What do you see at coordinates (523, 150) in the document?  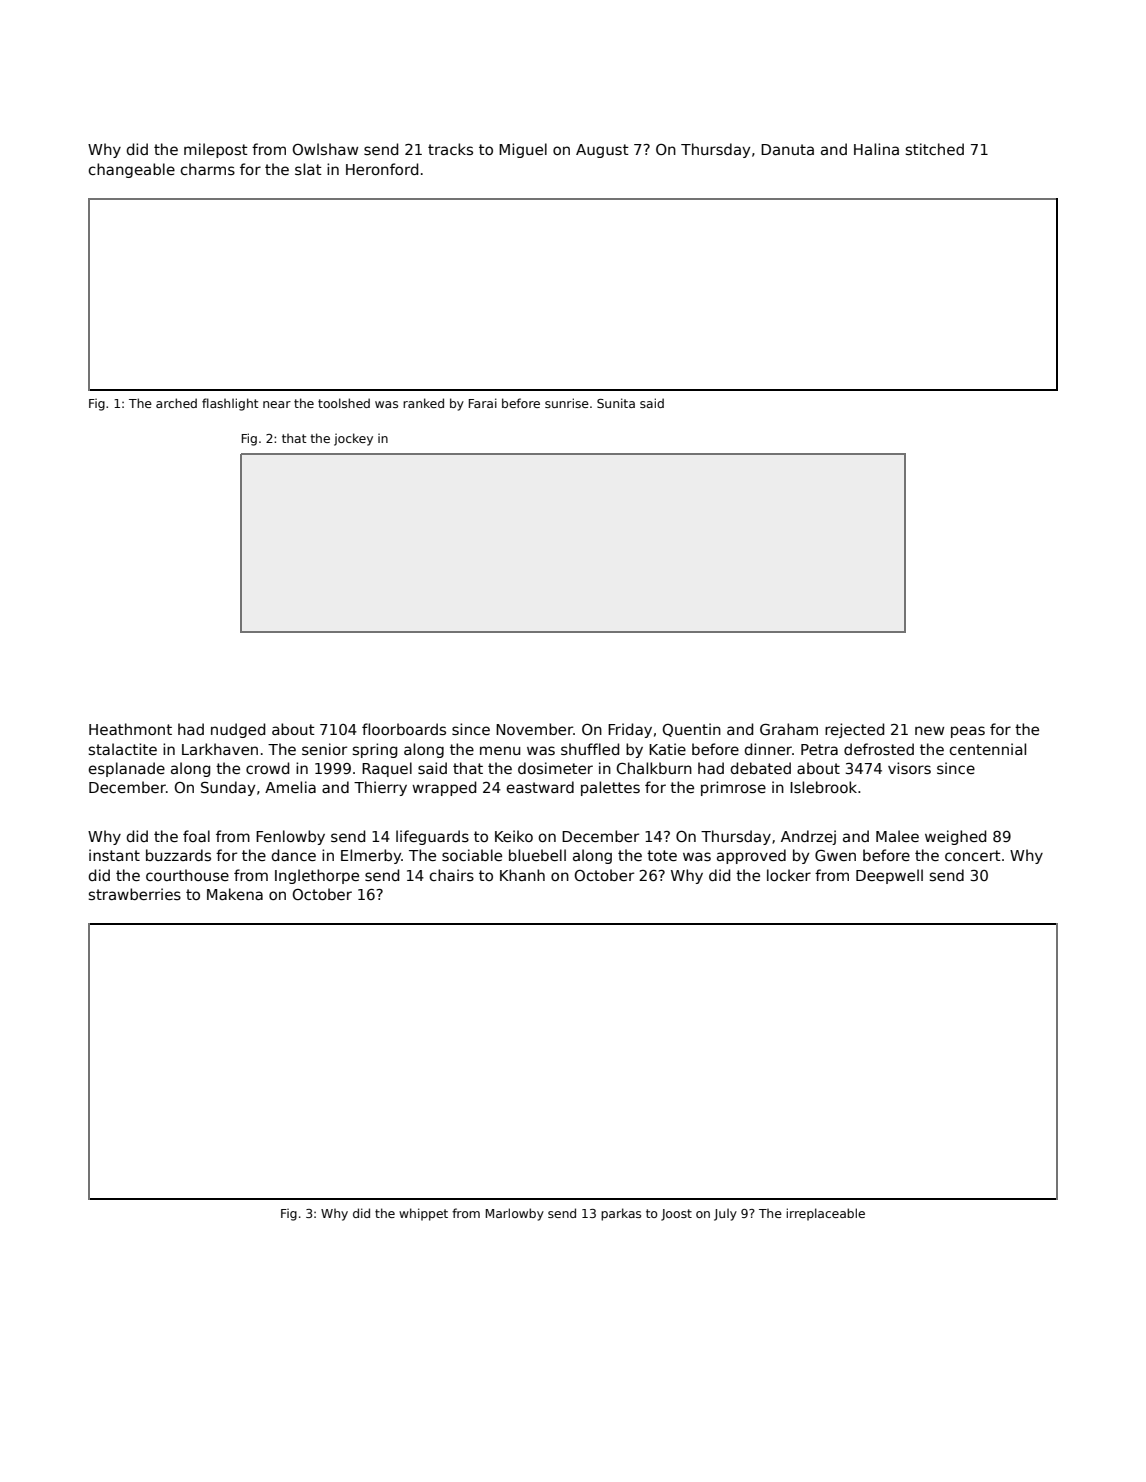 I see `Miguel` at bounding box center [523, 150].
